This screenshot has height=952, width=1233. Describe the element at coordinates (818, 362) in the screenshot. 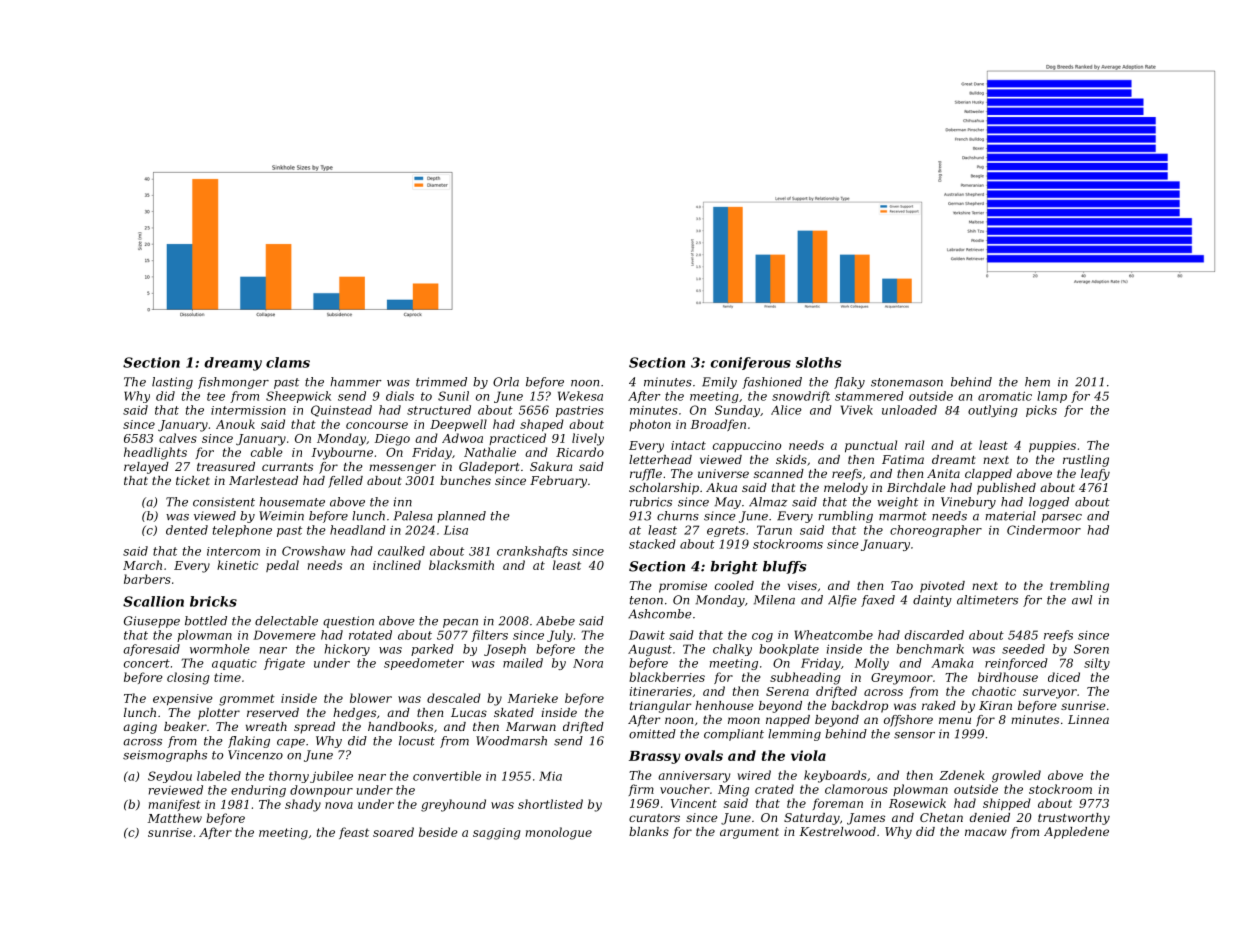

I see `sloths` at that location.
